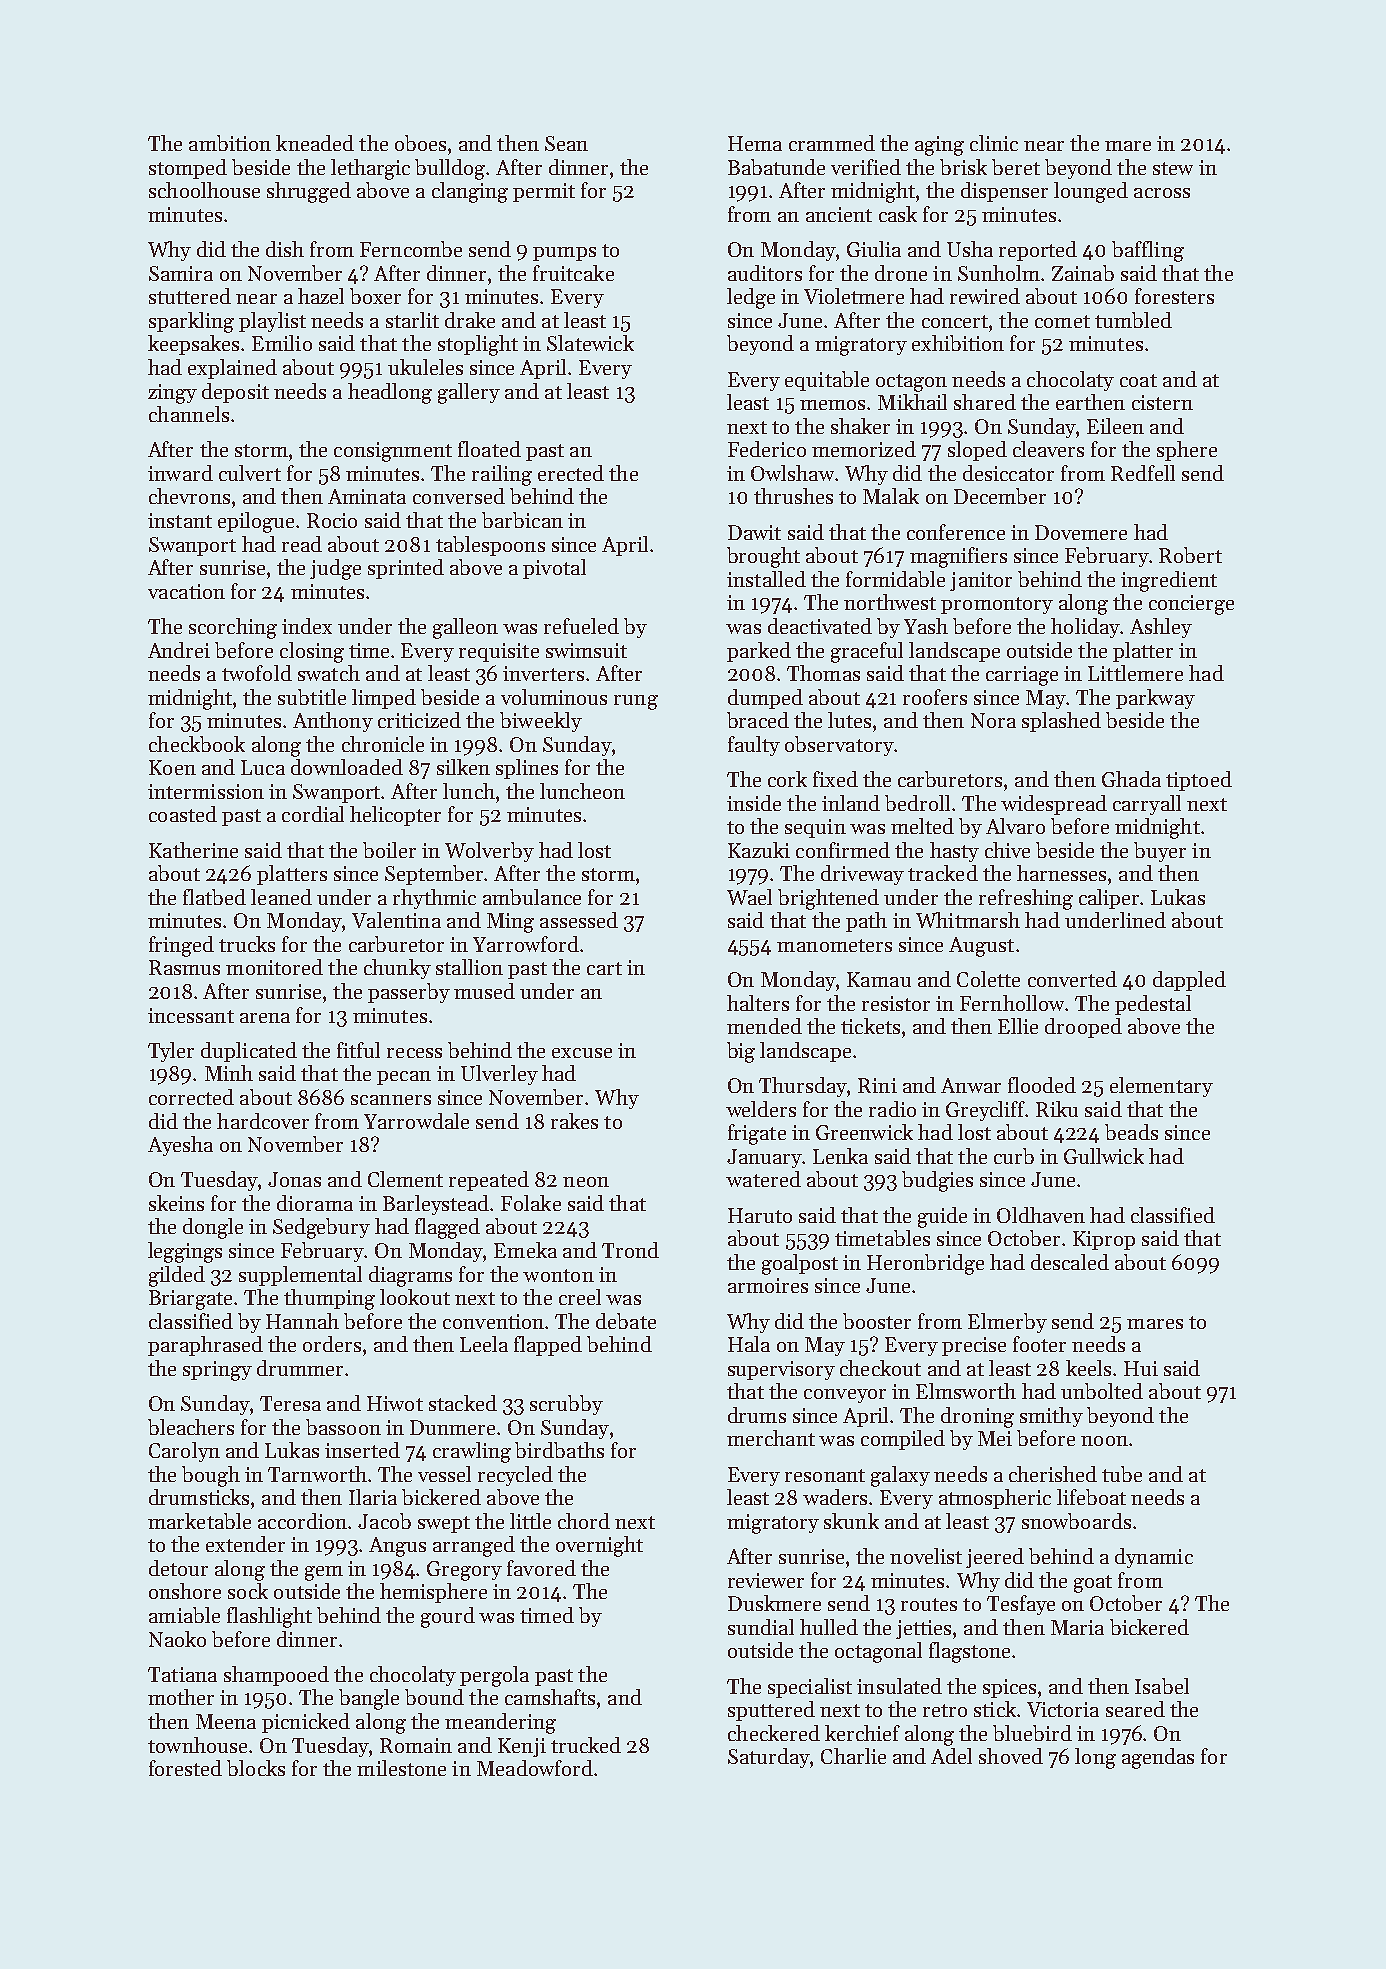 This page has width=1386, height=1969. Describe the element at coordinates (1148, 251) in the page. I see `baffling` at that location.
